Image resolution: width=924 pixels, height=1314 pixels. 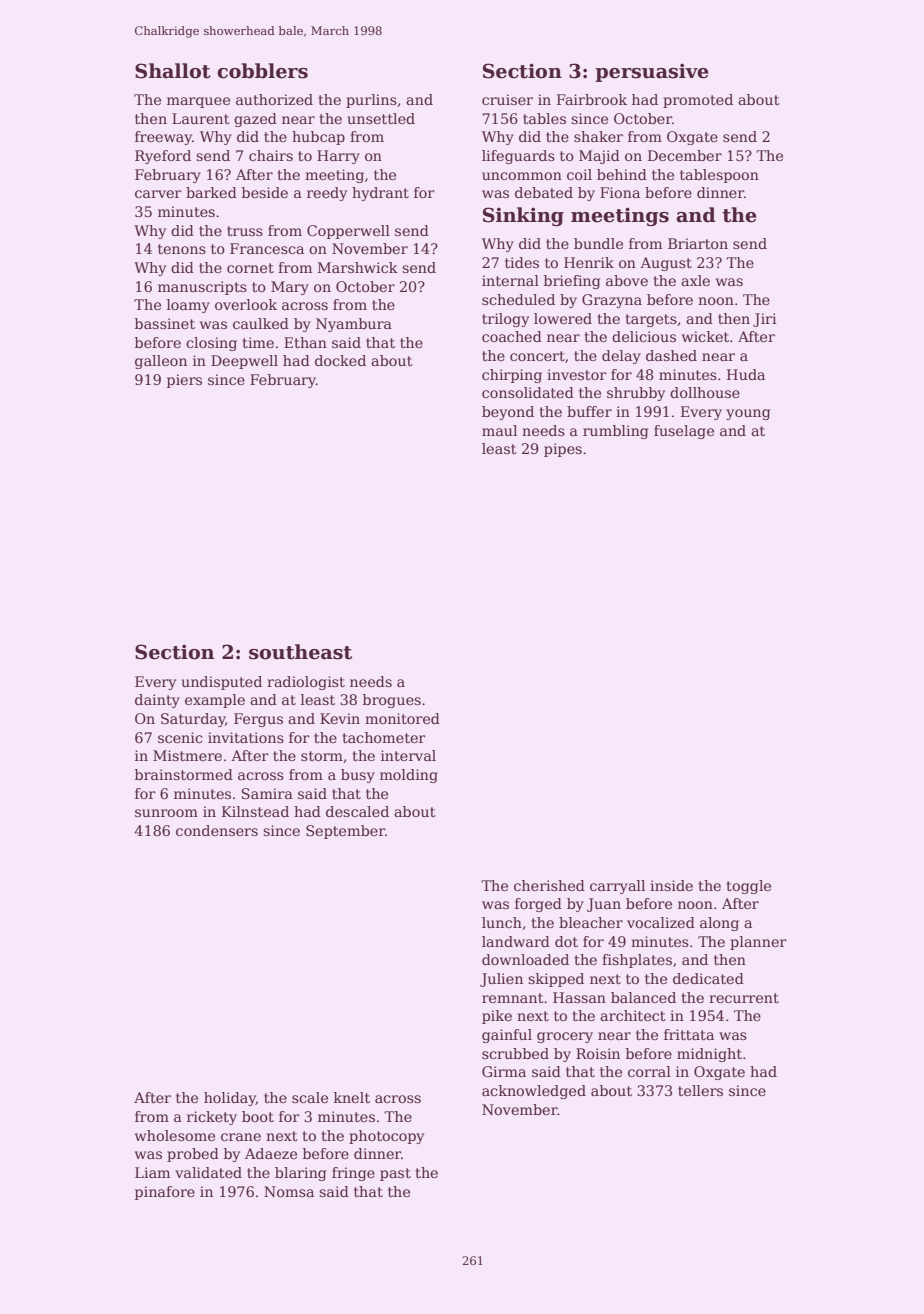 I want to click on toggle, so click(x=748, y=887).
